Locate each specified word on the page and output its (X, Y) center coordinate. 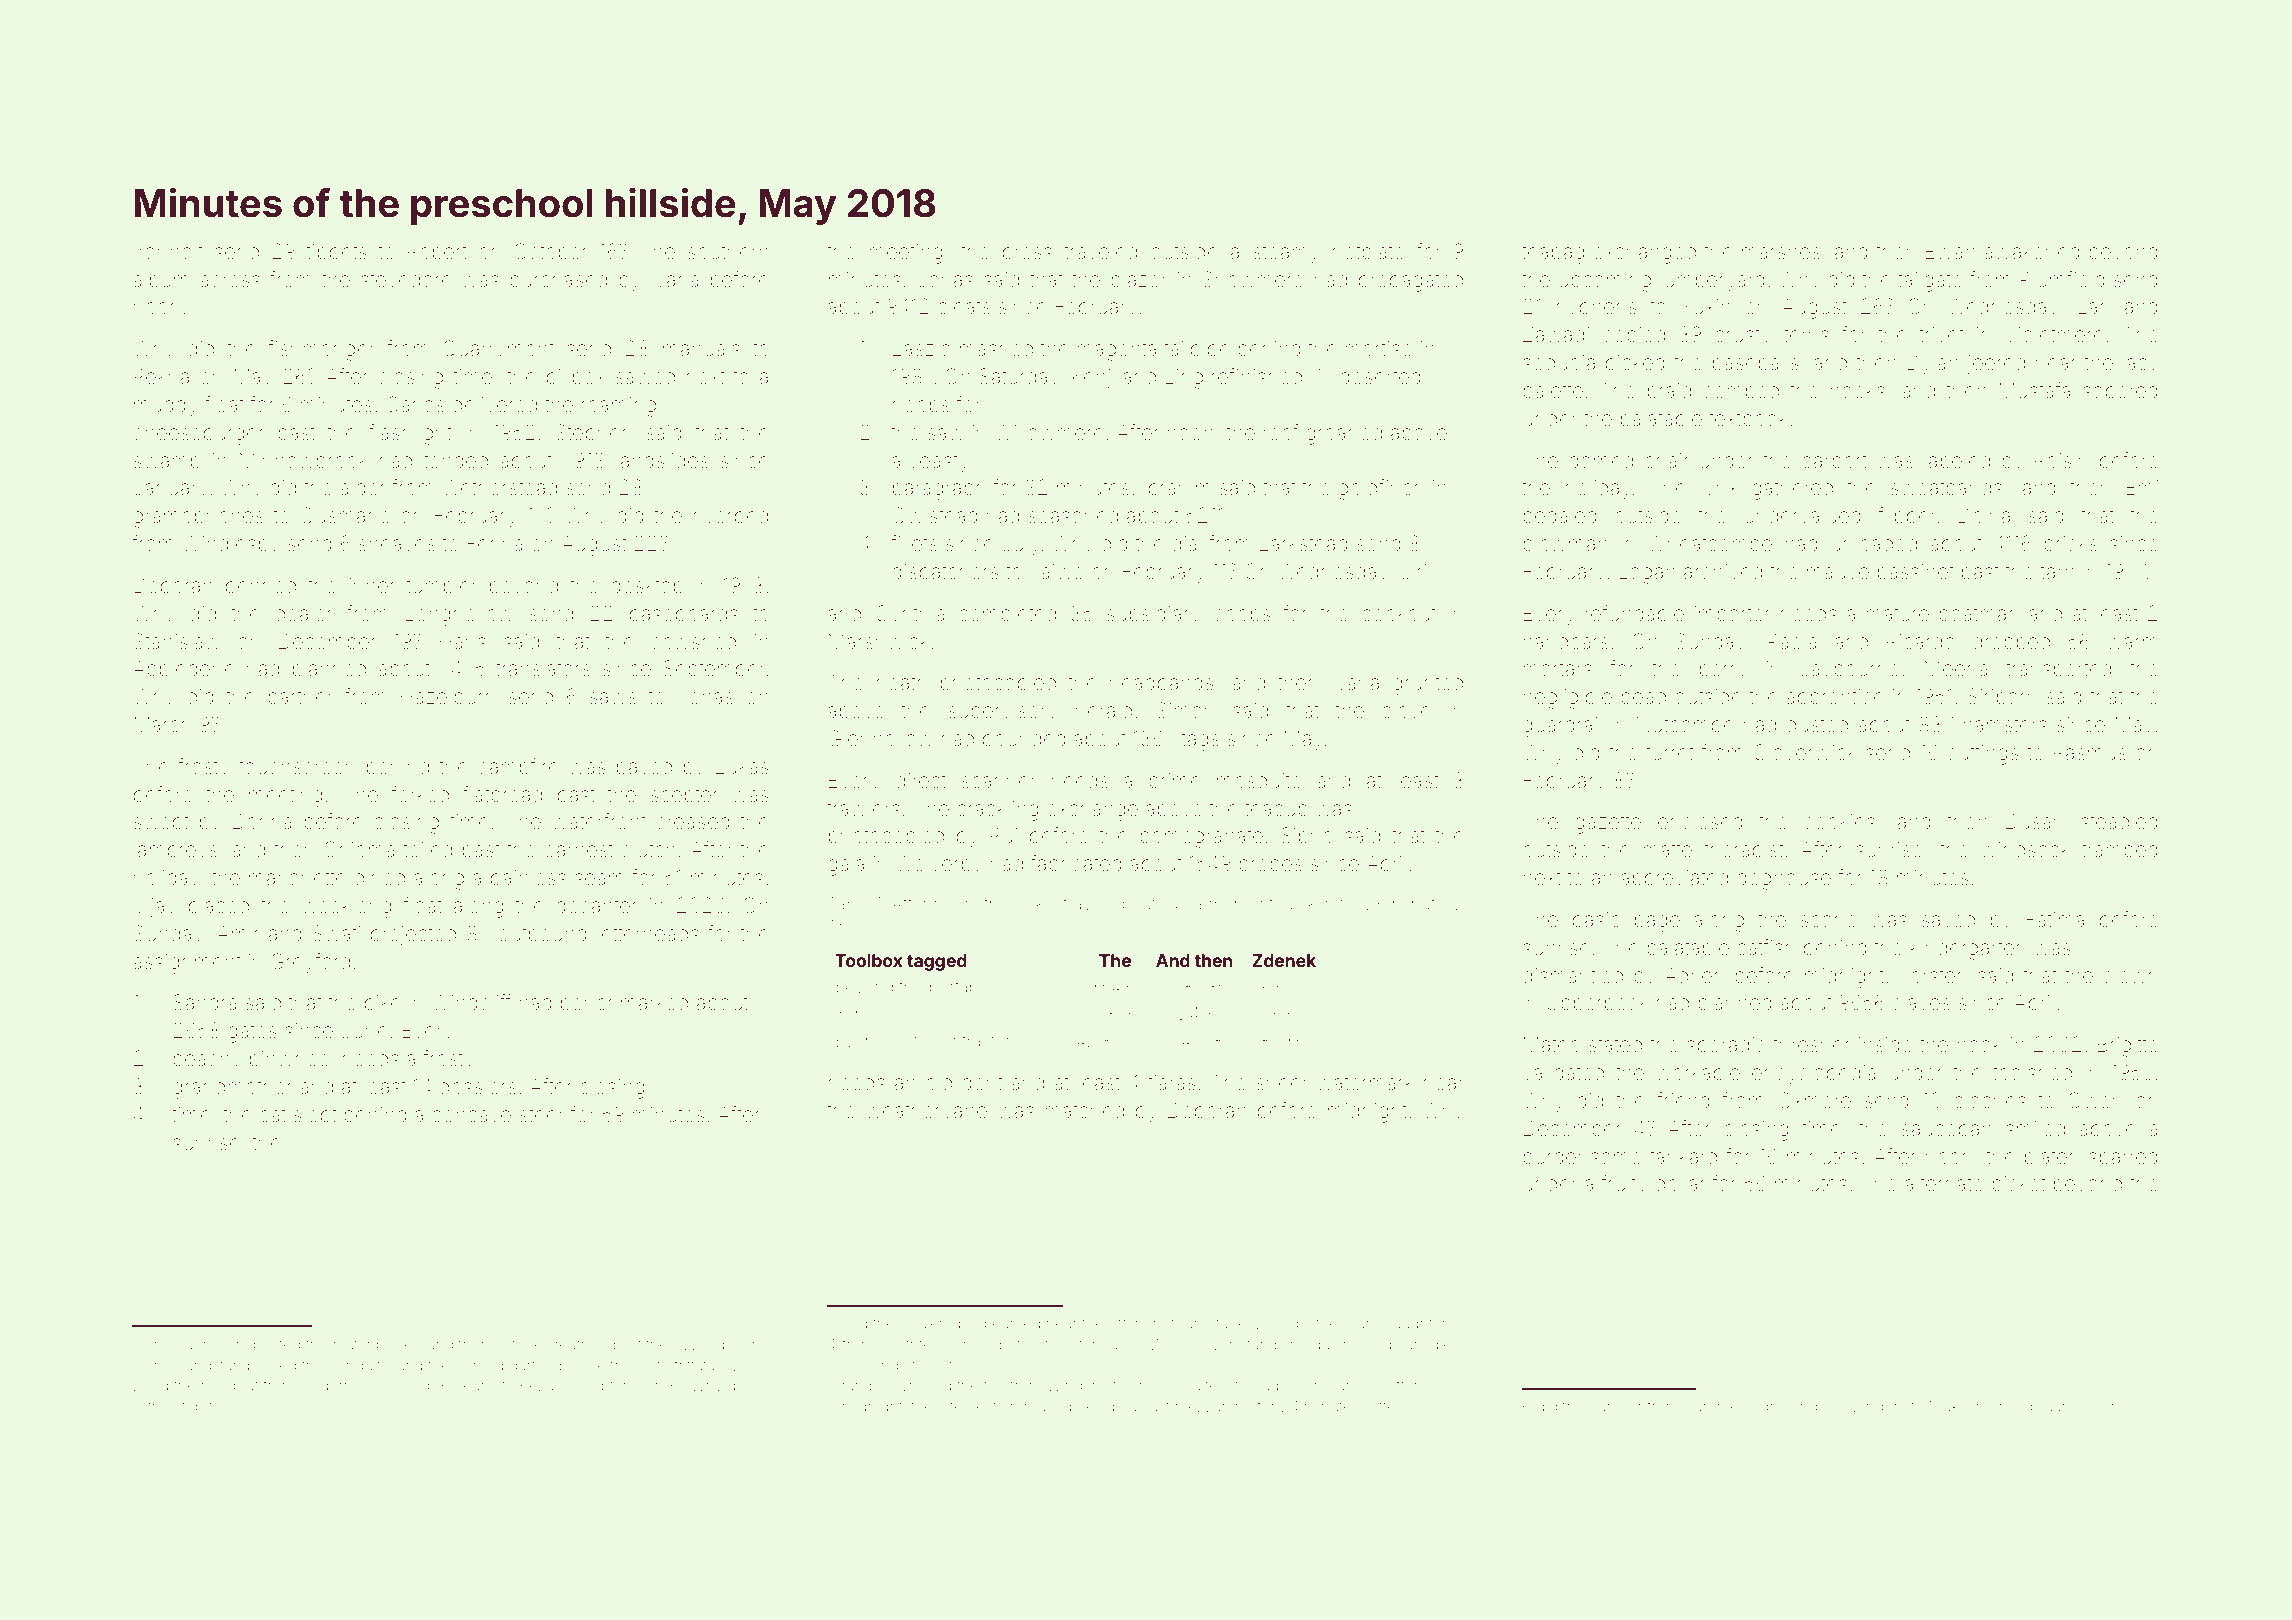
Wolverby (938, 865)
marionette (297, 877)
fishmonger (321, 350)
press (1027, 255)
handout (230, 1385)
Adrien (1694, 975)
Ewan (1950, 251)
